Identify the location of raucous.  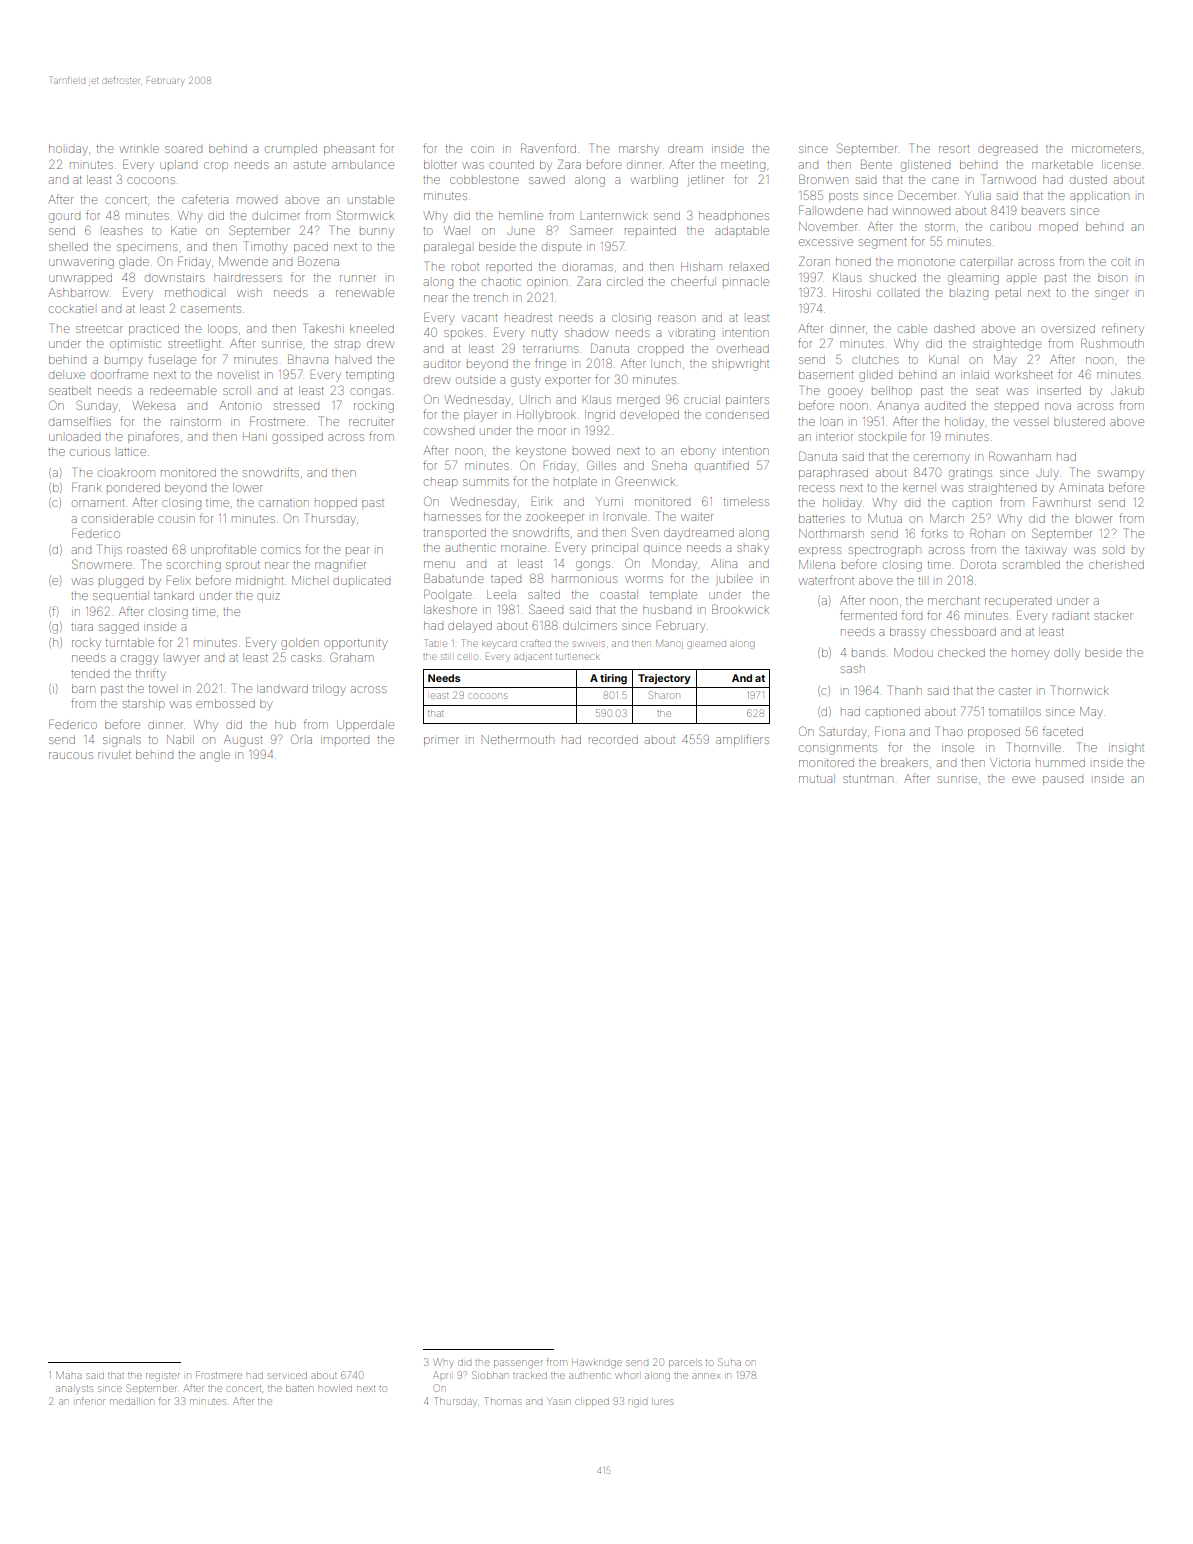
(71, 755).
